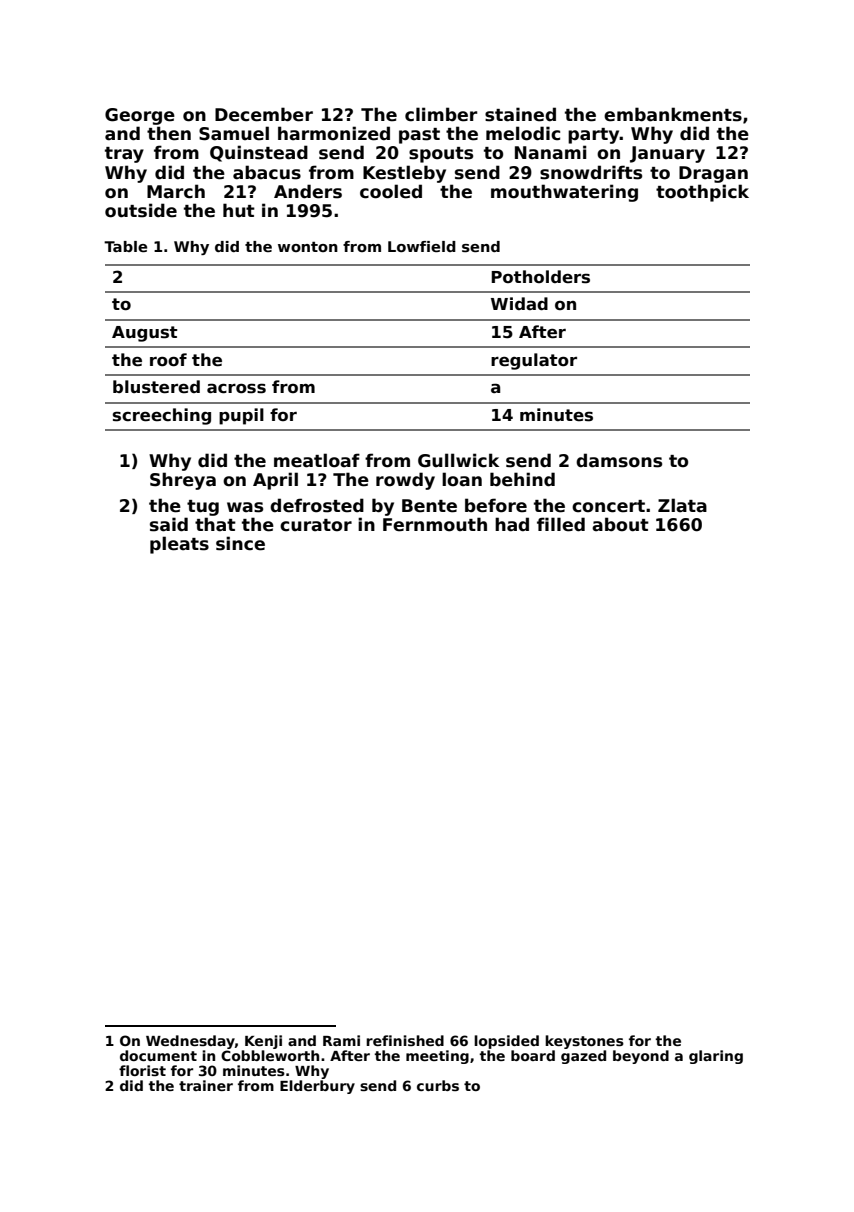 The height and width of the screenshot is (1212, 854). Describe the element at coordinates (673, 114) in the screenshot. I see `embankments` at that location.
